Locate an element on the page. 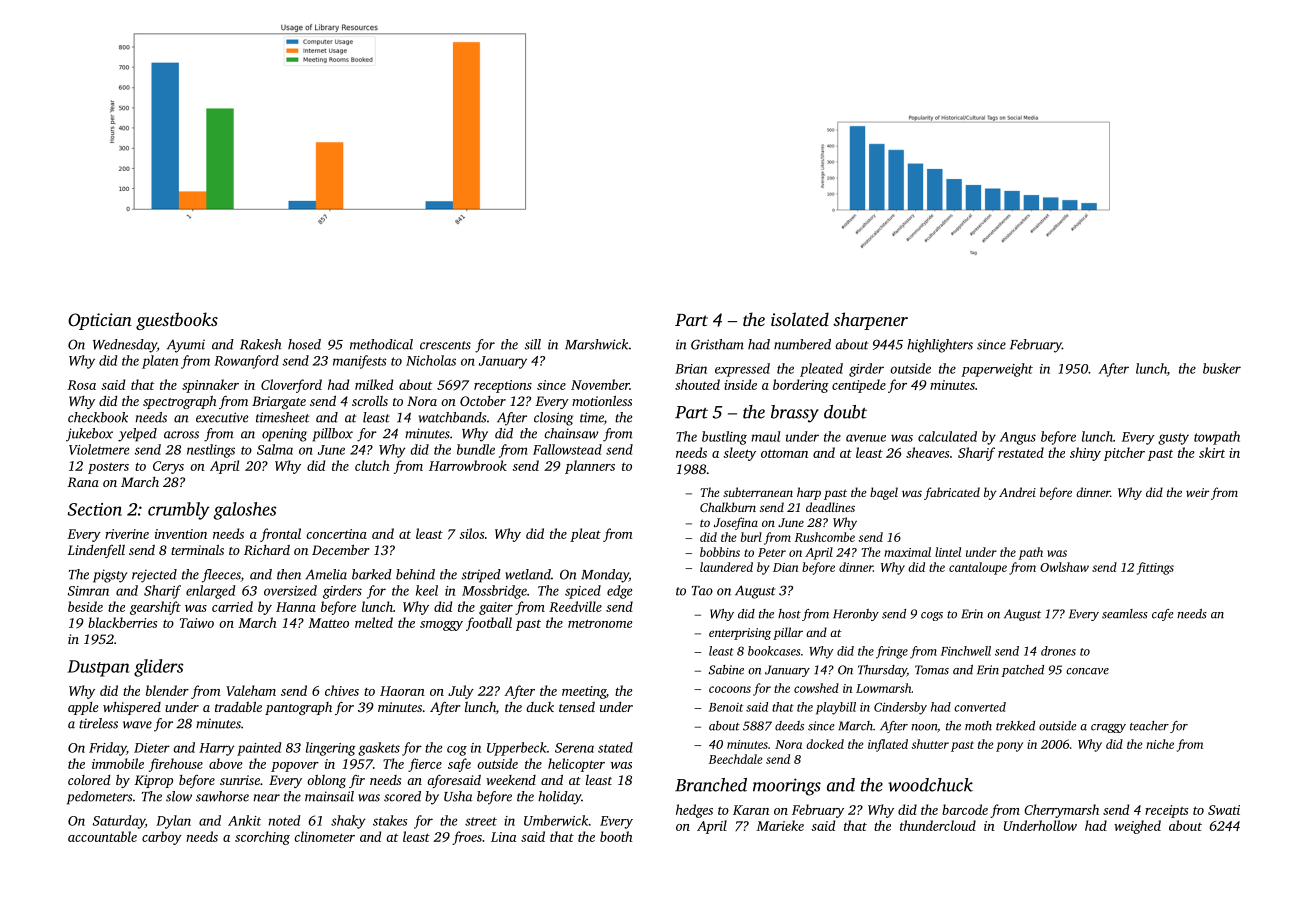  Gristham is located at coordinates (717, 344).
